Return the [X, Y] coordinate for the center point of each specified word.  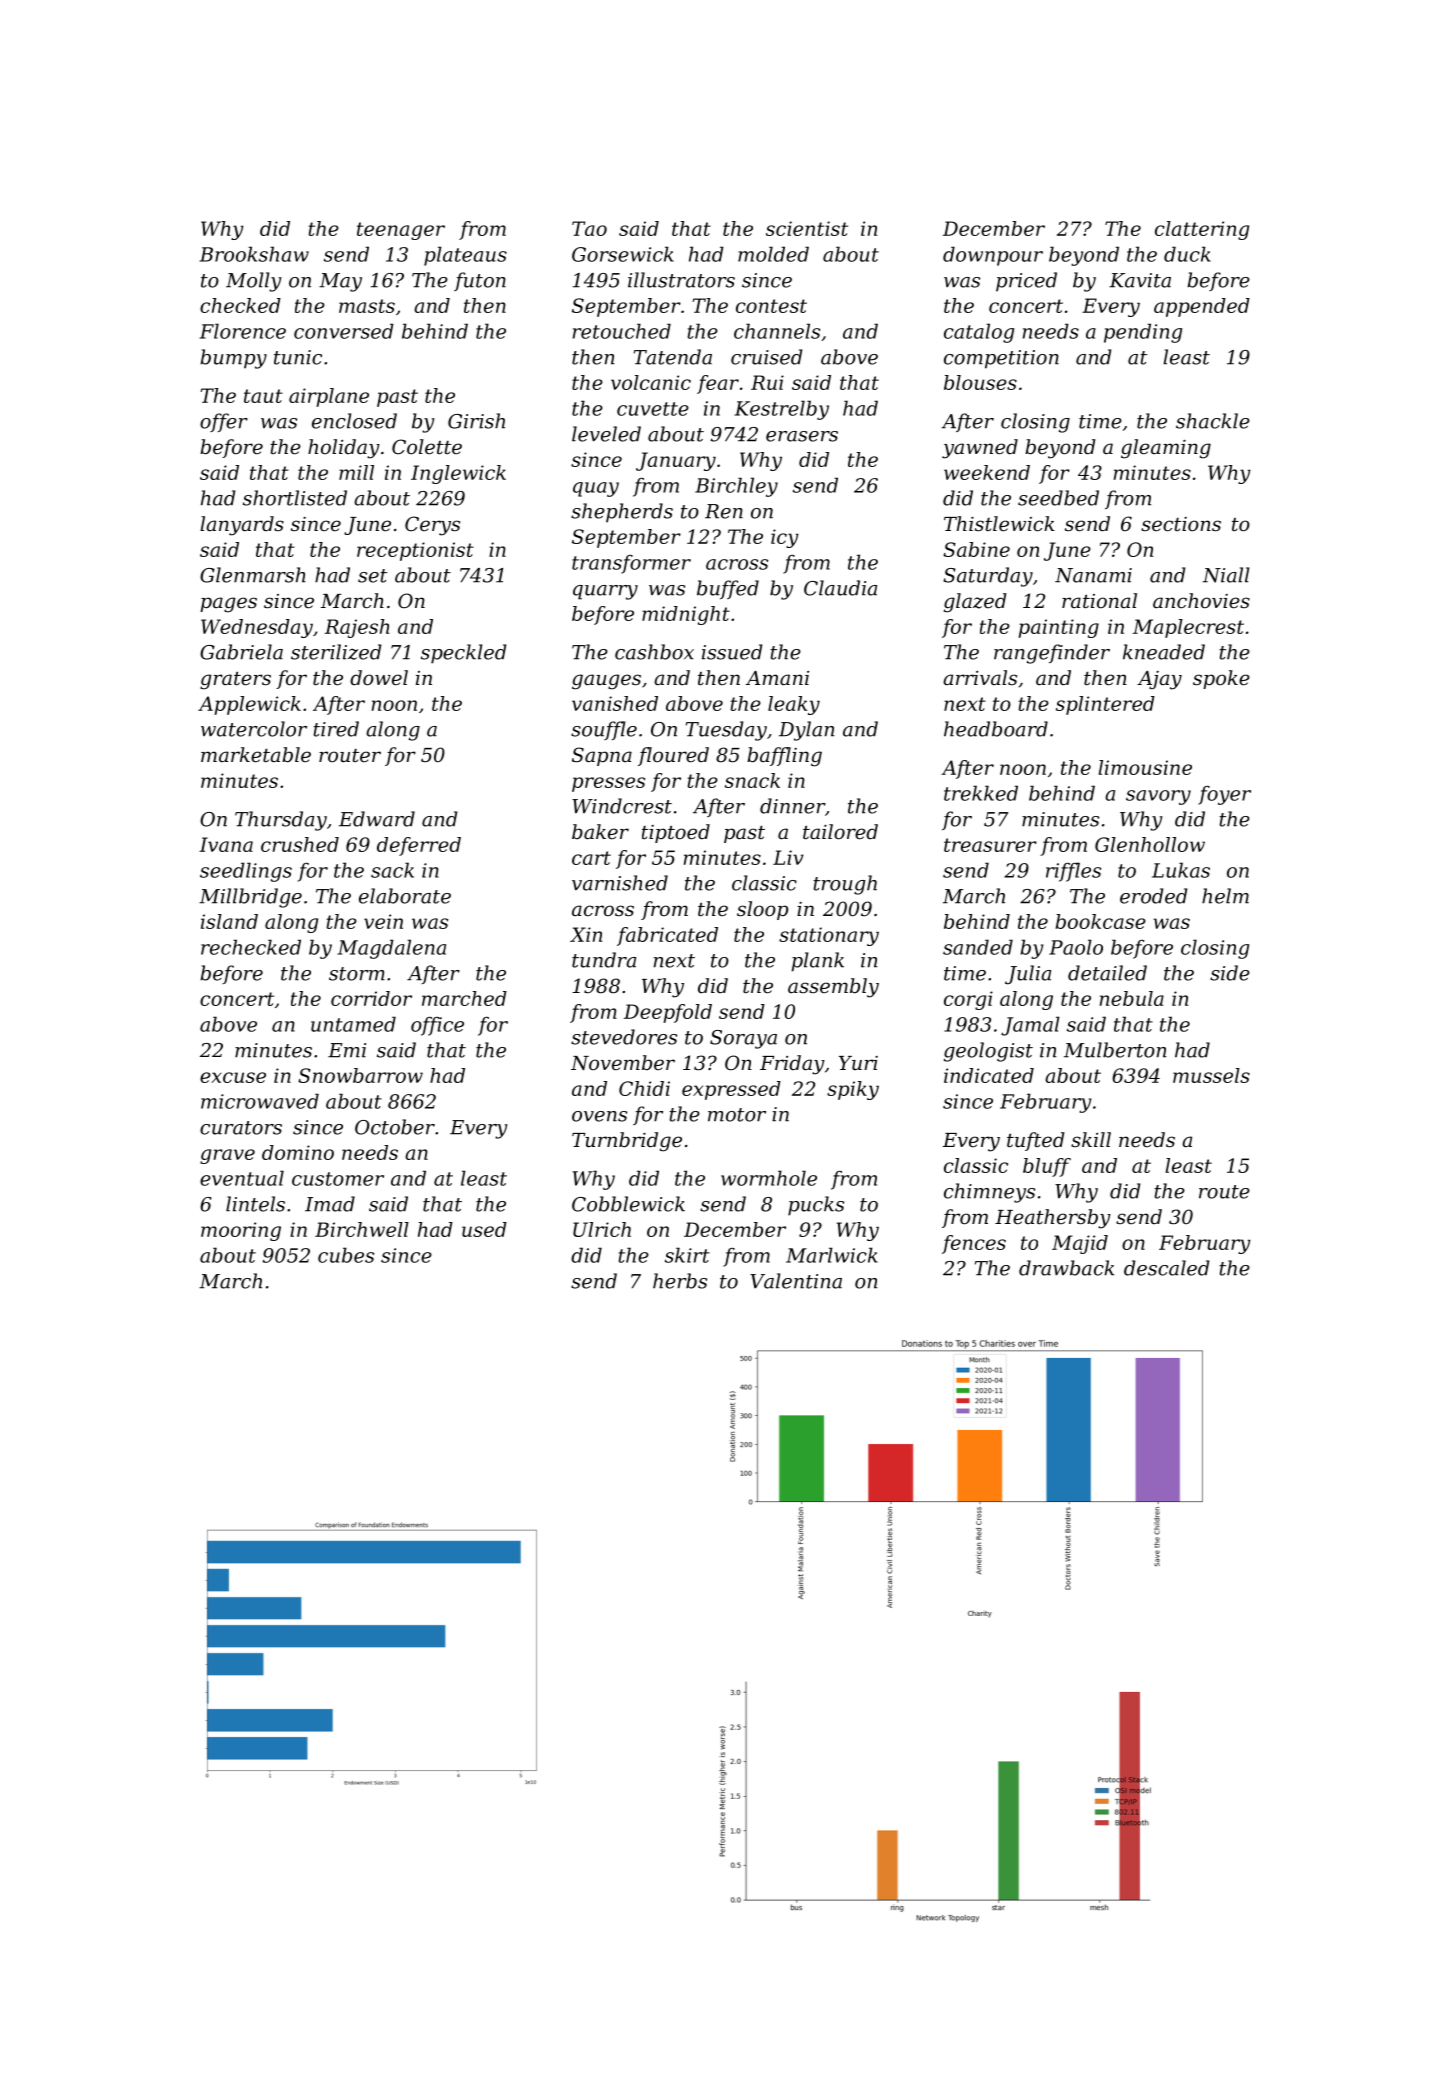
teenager [401, 231]
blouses [980, 382]
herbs [680, 1281]
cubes [346, 1255]
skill [1091, 1139]
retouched [622, 331]
